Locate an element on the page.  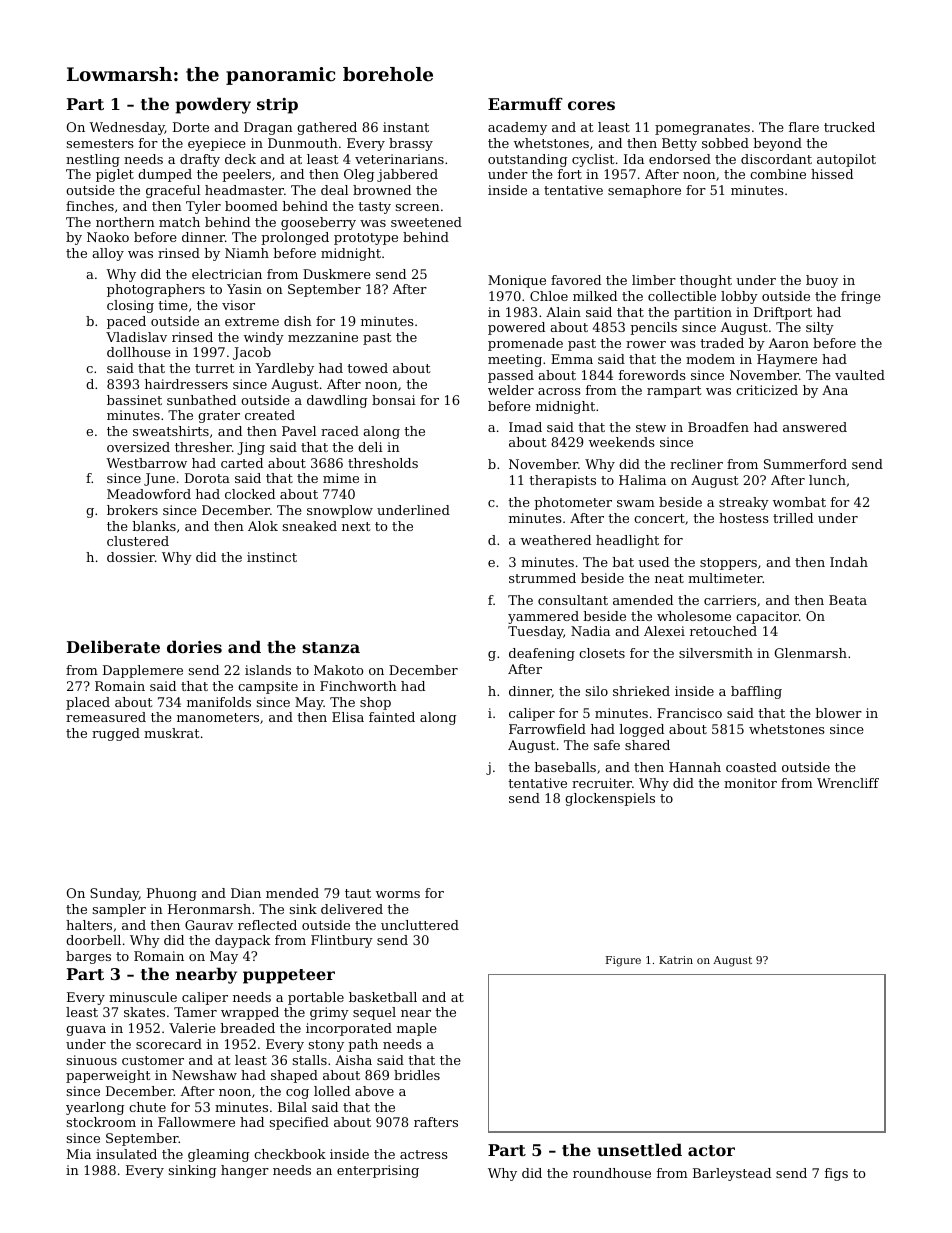
answered is located at coordinates (815, 427).
